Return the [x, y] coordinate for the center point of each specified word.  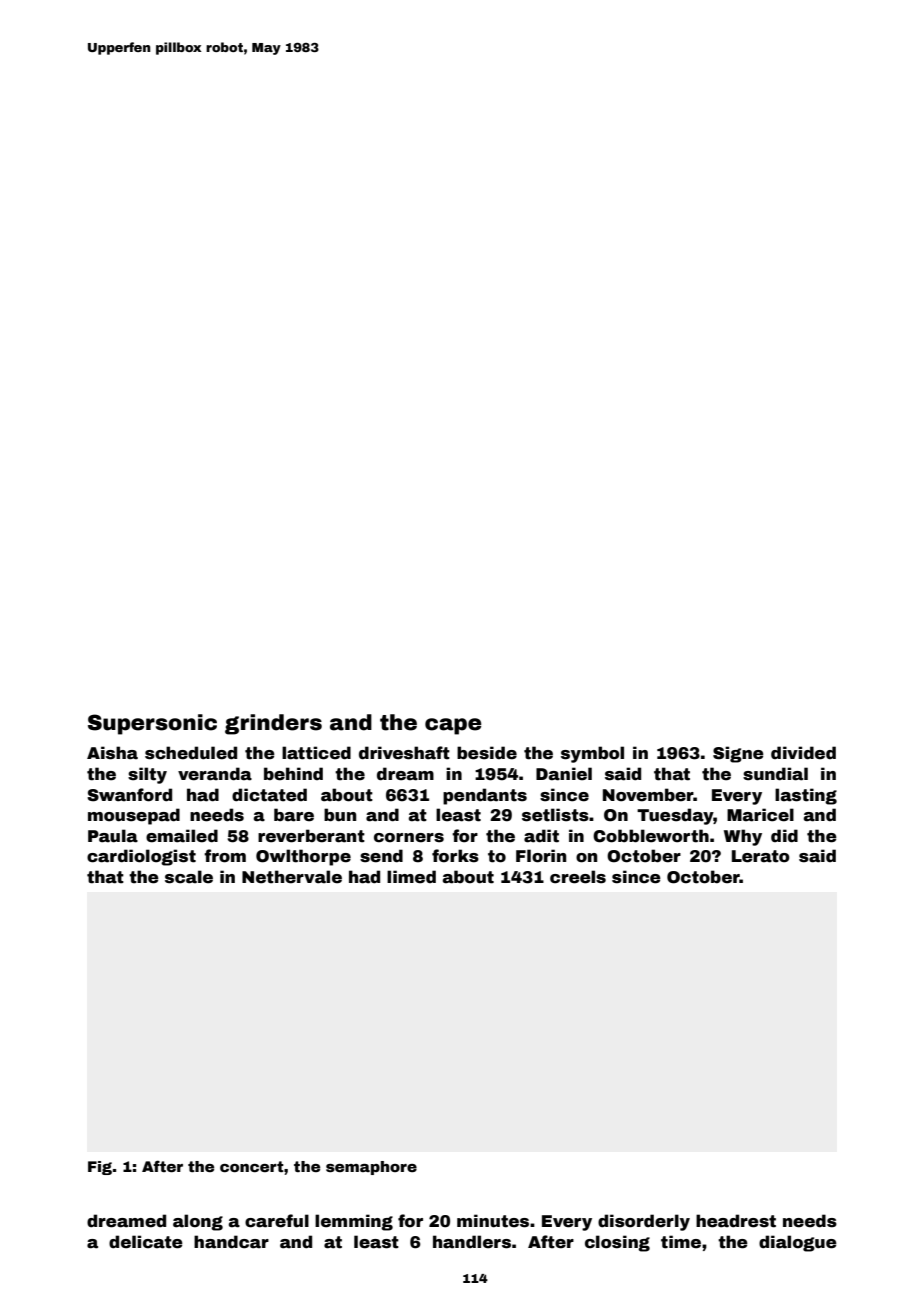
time [681, 1242]
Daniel [564, 774]
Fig [100, 1168]
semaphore [371, 1168]
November [648, 795]
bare [294, 815]
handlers [472, 1242]
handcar [231, 1242]
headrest [736, 1221]
